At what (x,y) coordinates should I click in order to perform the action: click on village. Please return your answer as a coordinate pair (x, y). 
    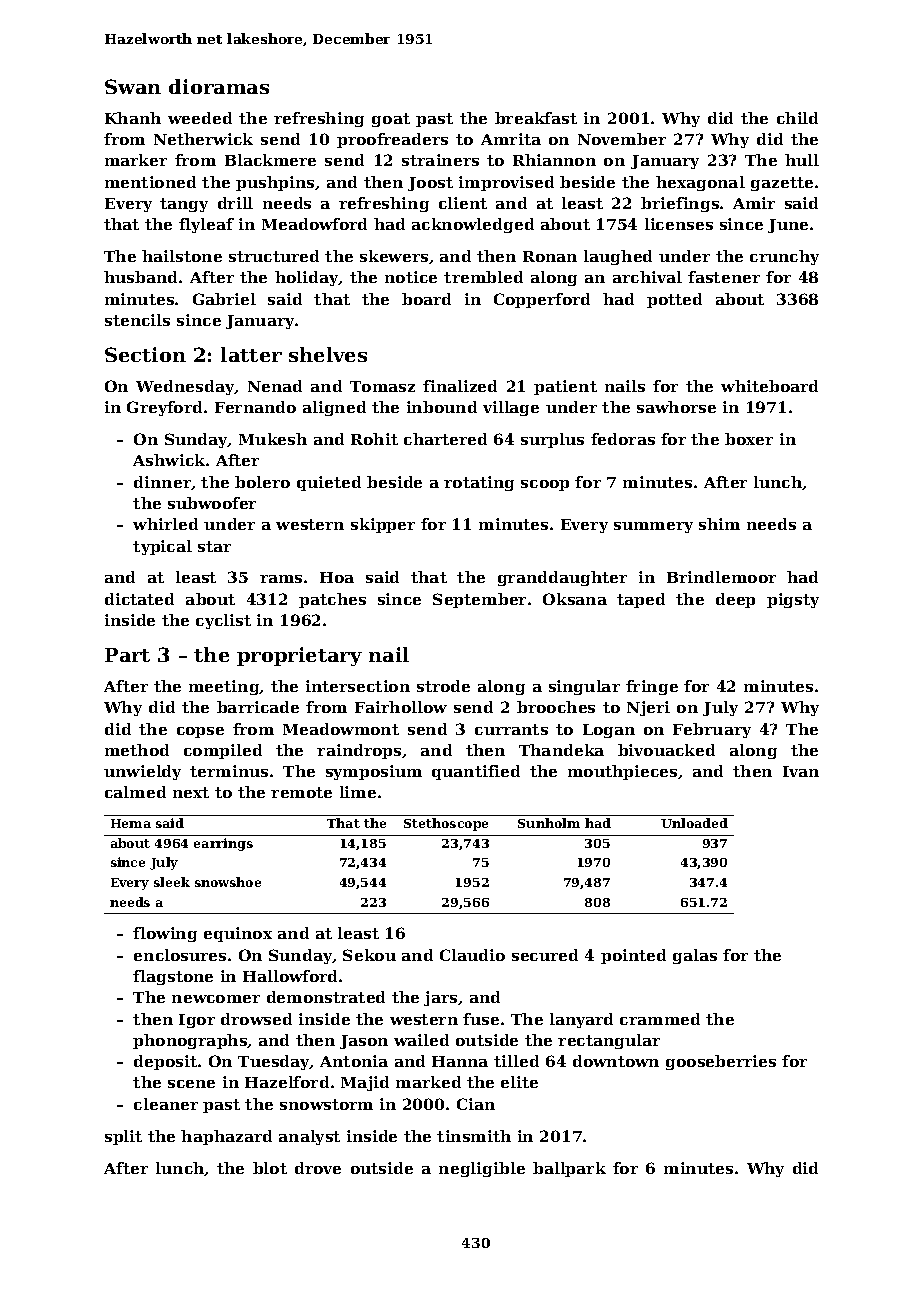
    Looking at the image, I should click on (511, 408).
